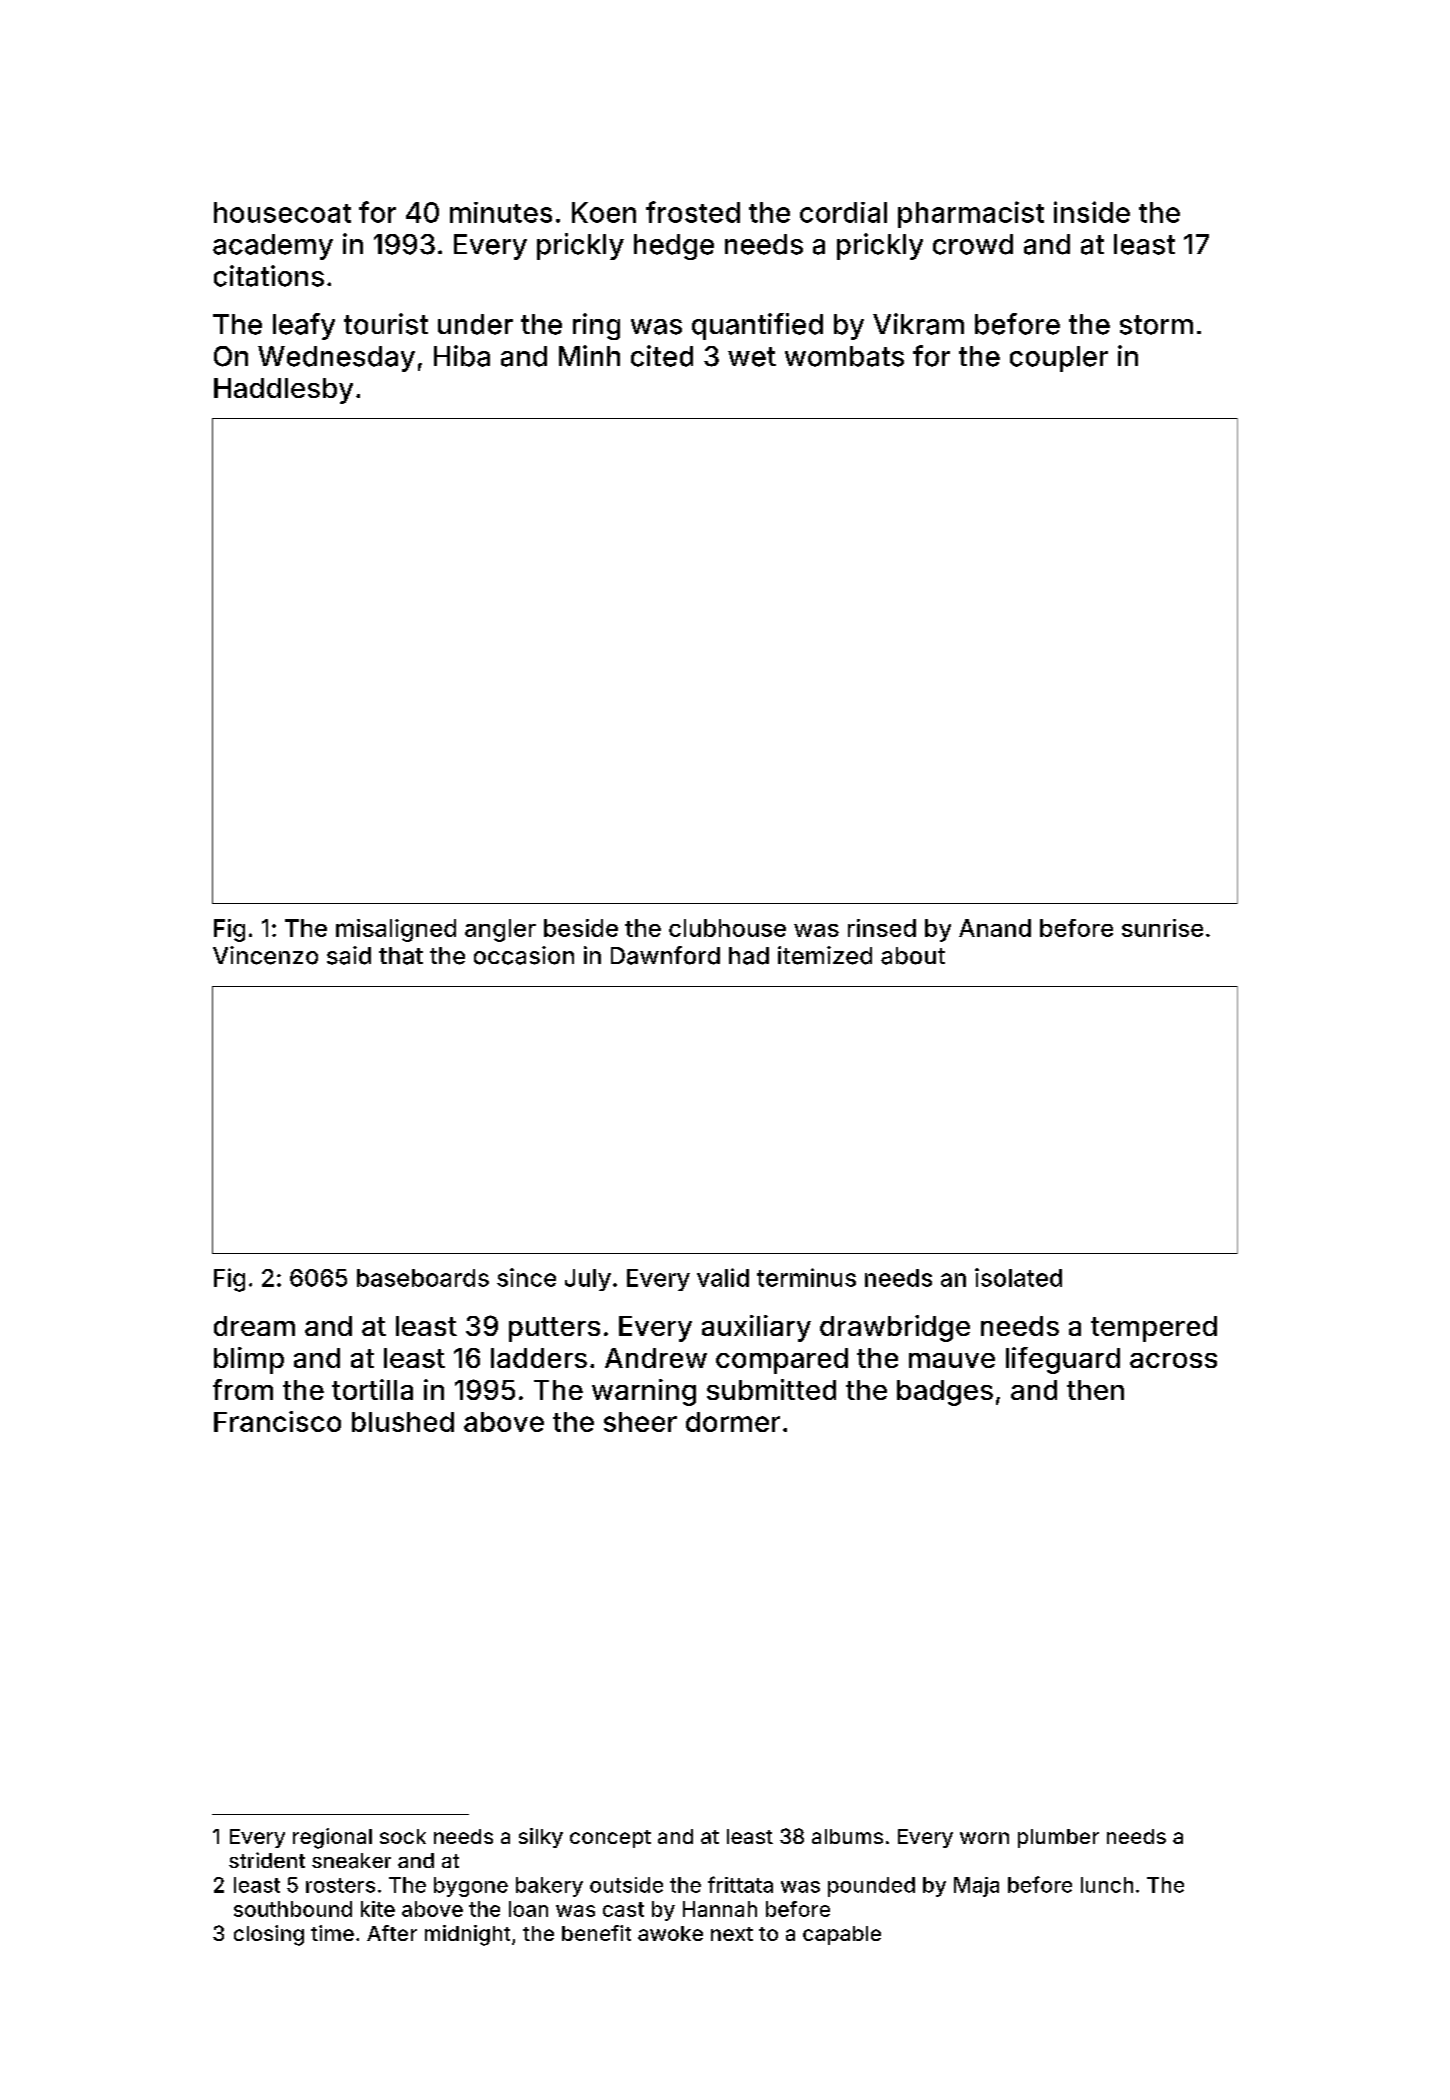 The image size is (1450, 2100). Describe the element at coordinates (541, 1838) in the screenshot. I see `silky` at that location.
